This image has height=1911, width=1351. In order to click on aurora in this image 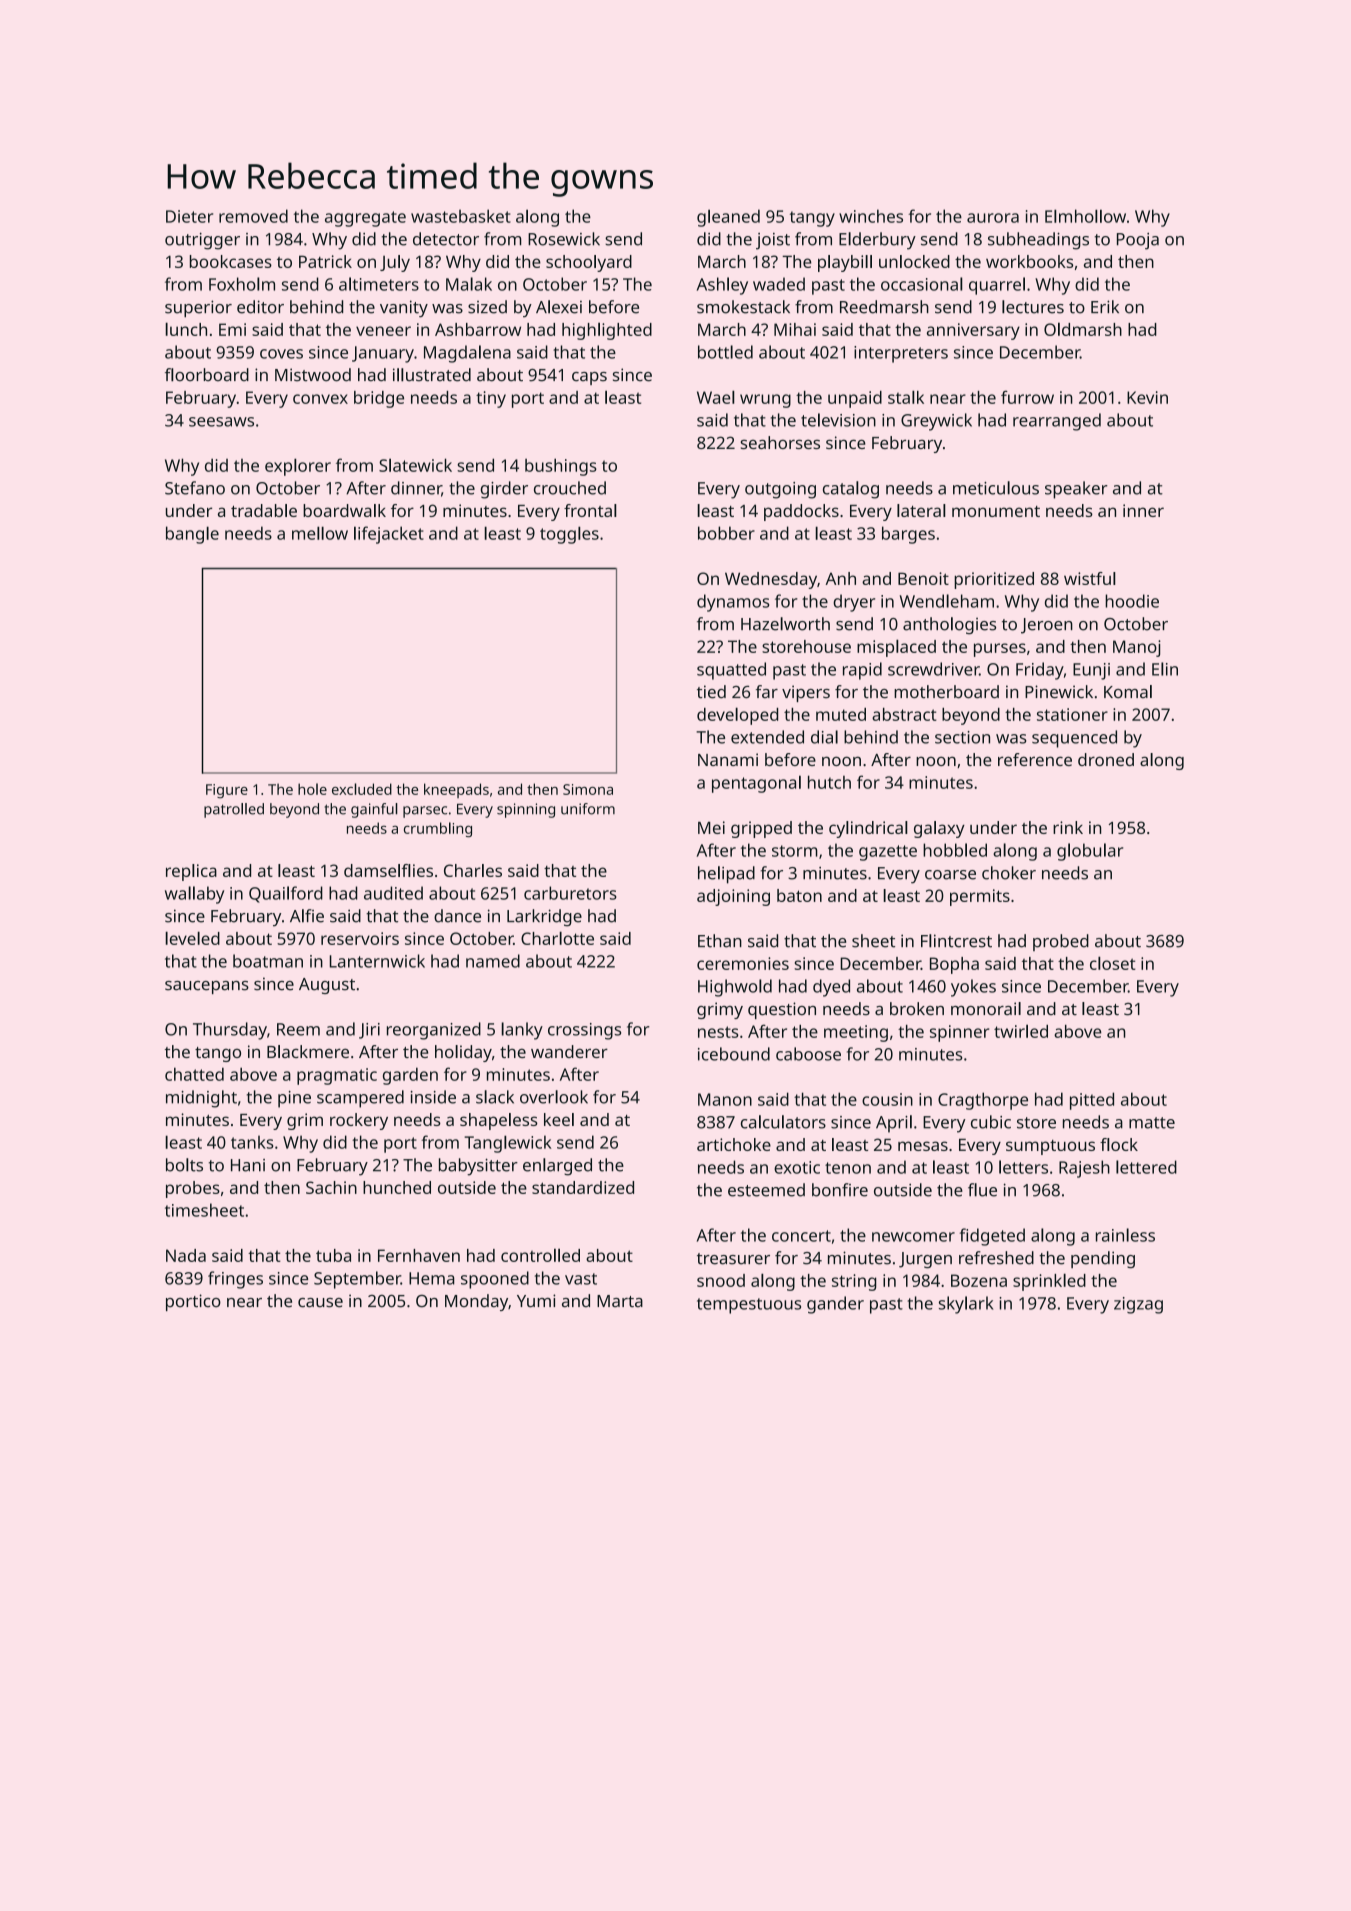, I will do `click(993, 218)`.
